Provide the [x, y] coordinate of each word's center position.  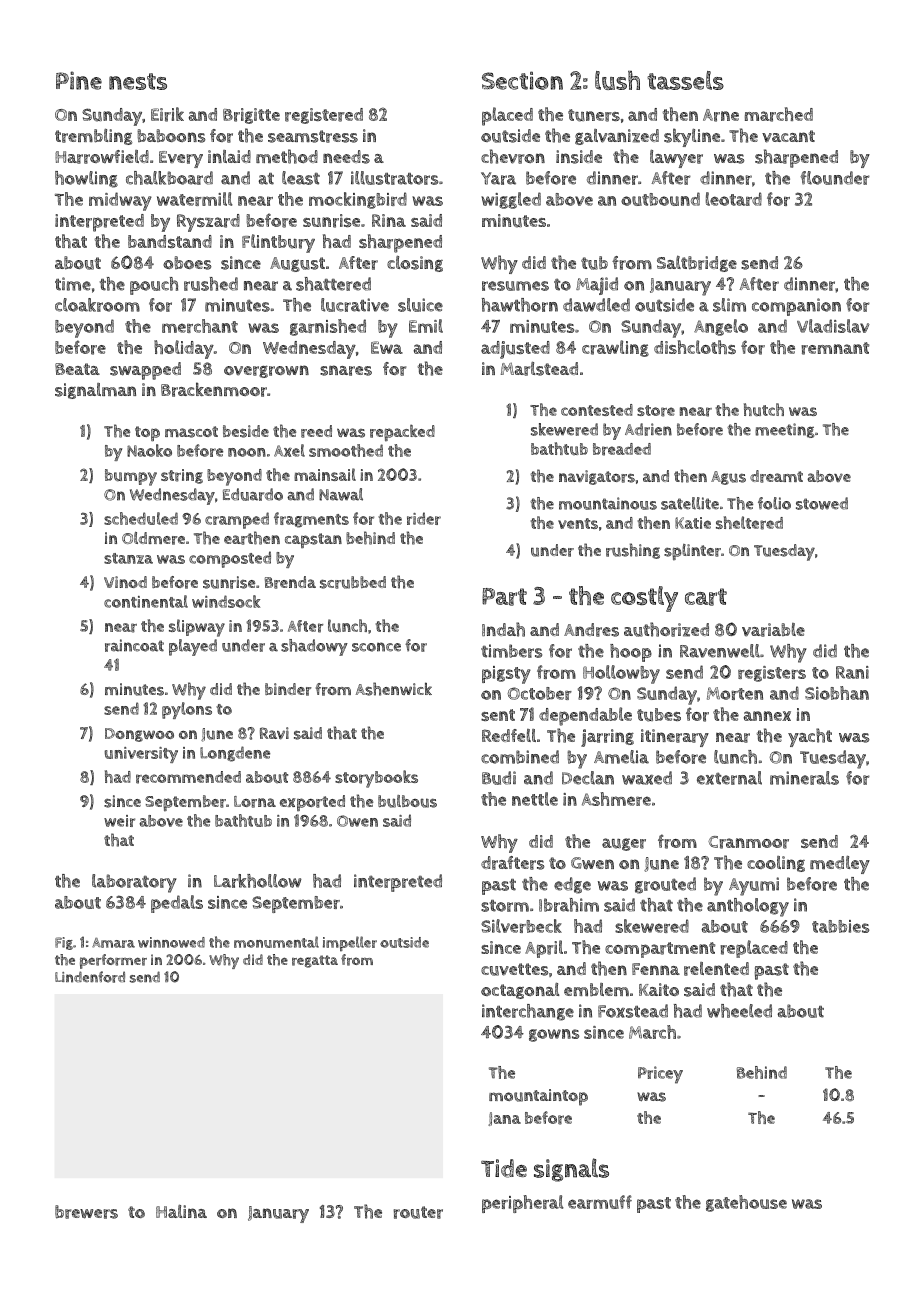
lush [617, 80]
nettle [535, 799]
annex [767, 716]
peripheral [523, 1204]
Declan [588, 778]
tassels [685, 80]
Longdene [235, 754]
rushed [211, 284]
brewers [86, 1212]
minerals [804, 778]
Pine [79, 80]
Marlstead [539, 369]
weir [119, 821]
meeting [784, 430]
